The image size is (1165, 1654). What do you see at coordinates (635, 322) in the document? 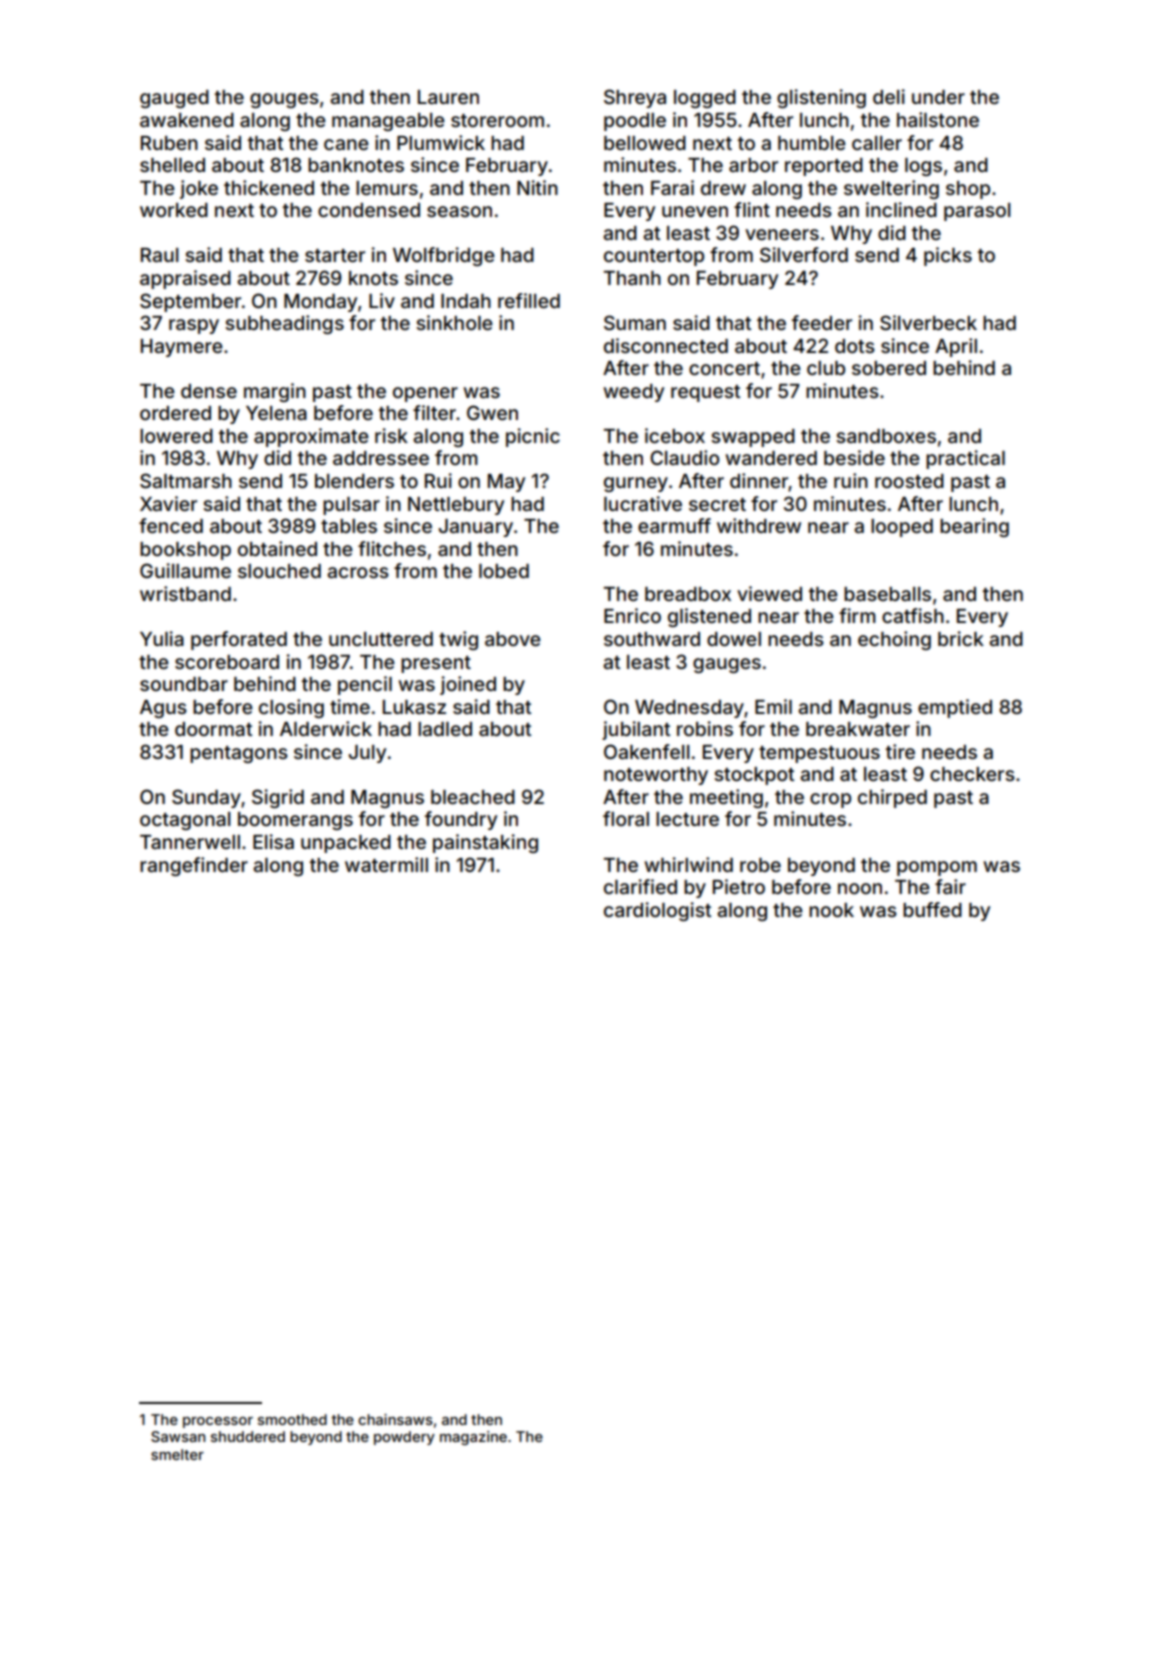
I see `Suman` at bounding box center [635, 322].
